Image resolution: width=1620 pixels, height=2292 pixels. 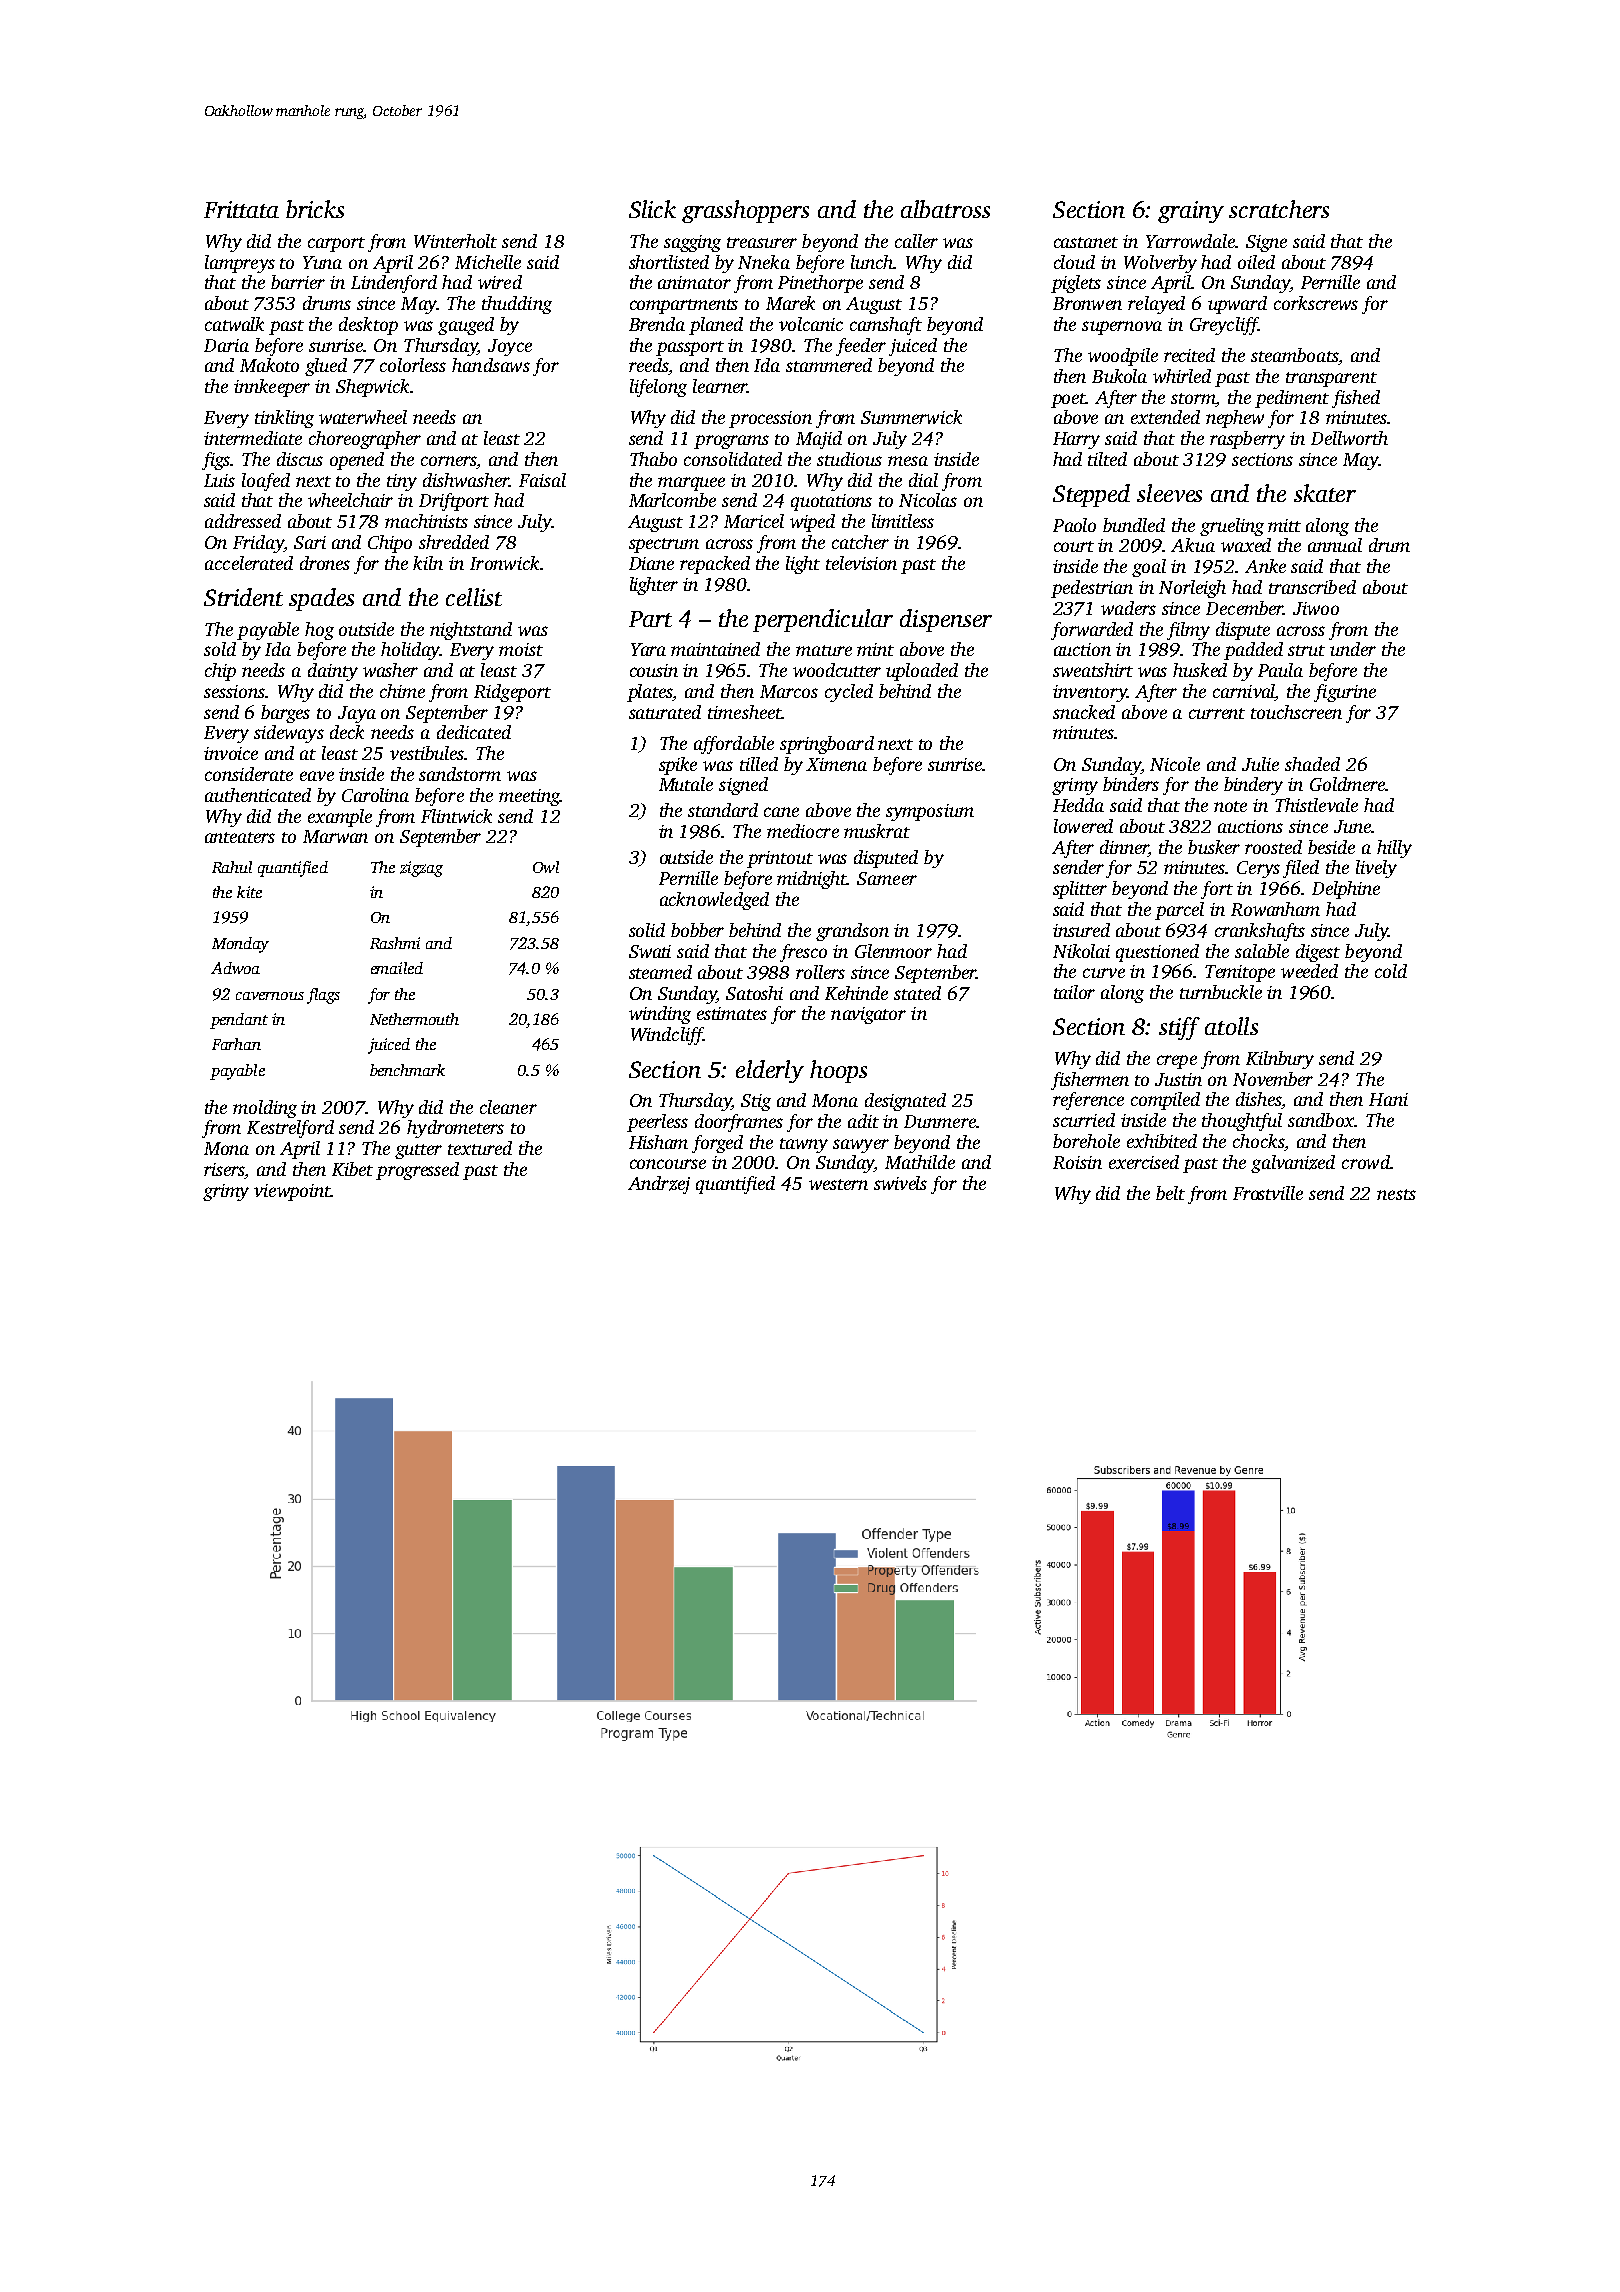 I want to click on progressed, so click(x=417, y=1171).
